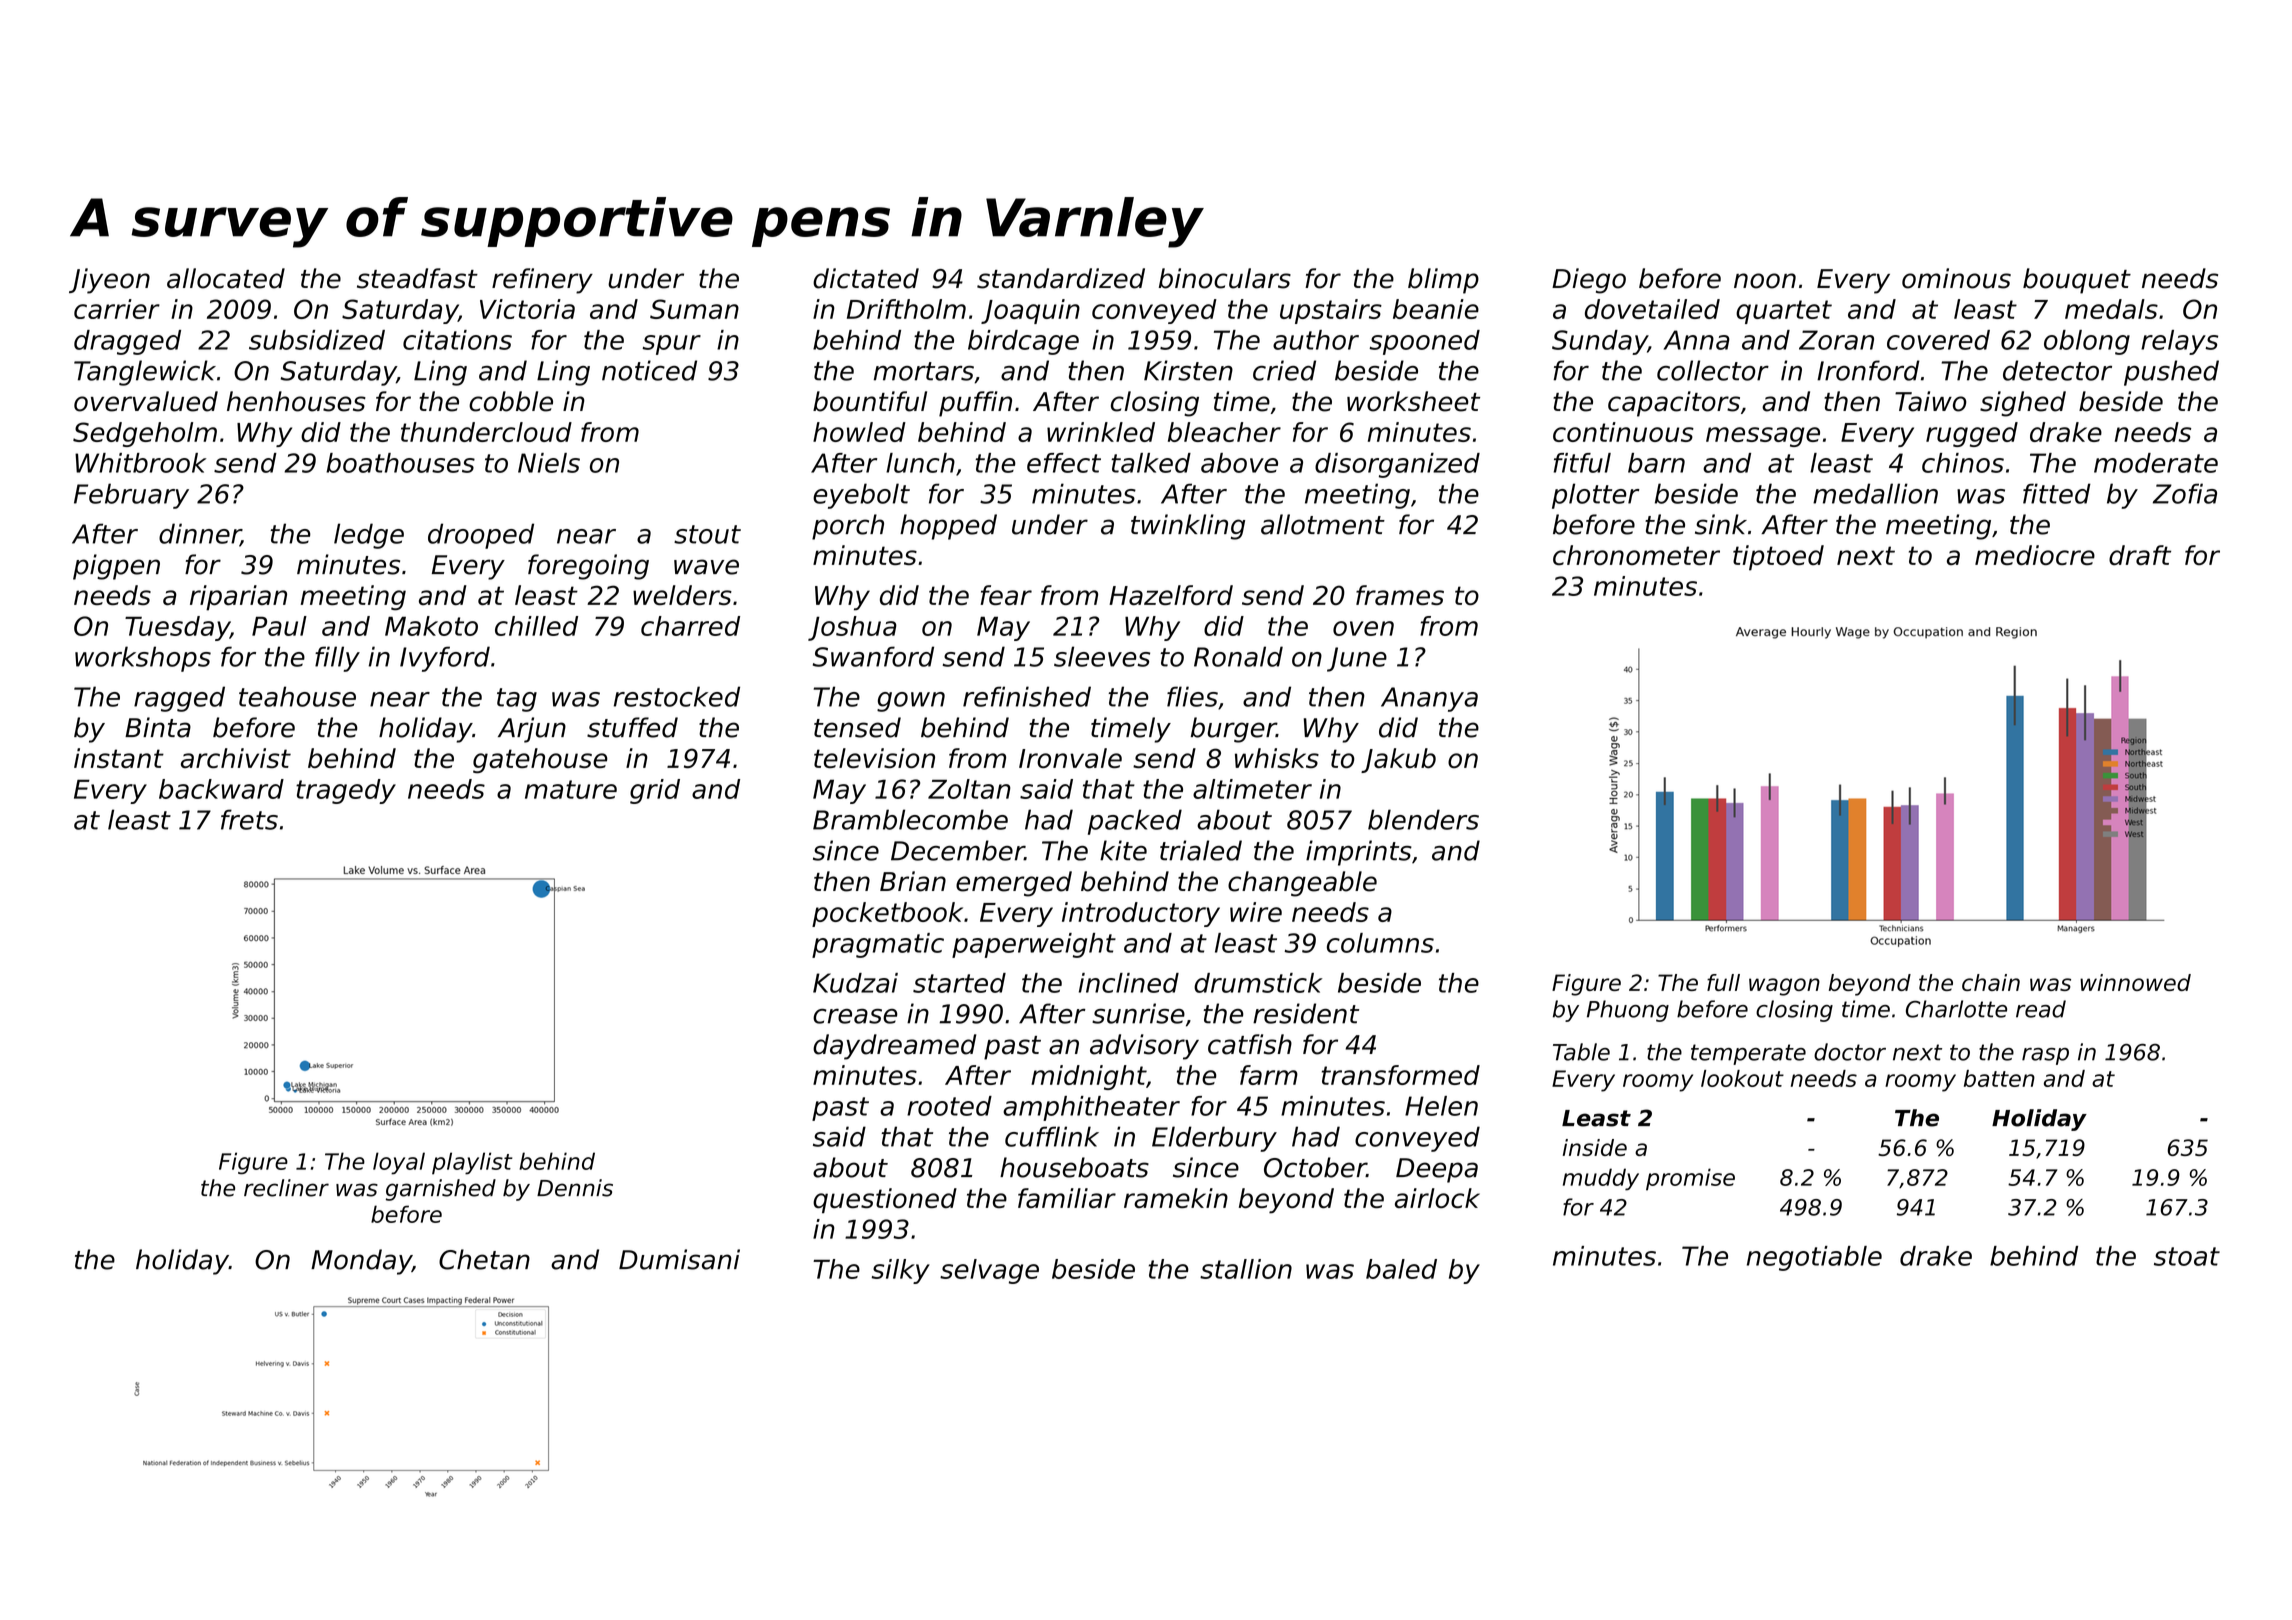 This screenshot has height=1620, width=2292. Describe the element at coordinates (337, 659) in the screenshot. I see `filly` at that location.
